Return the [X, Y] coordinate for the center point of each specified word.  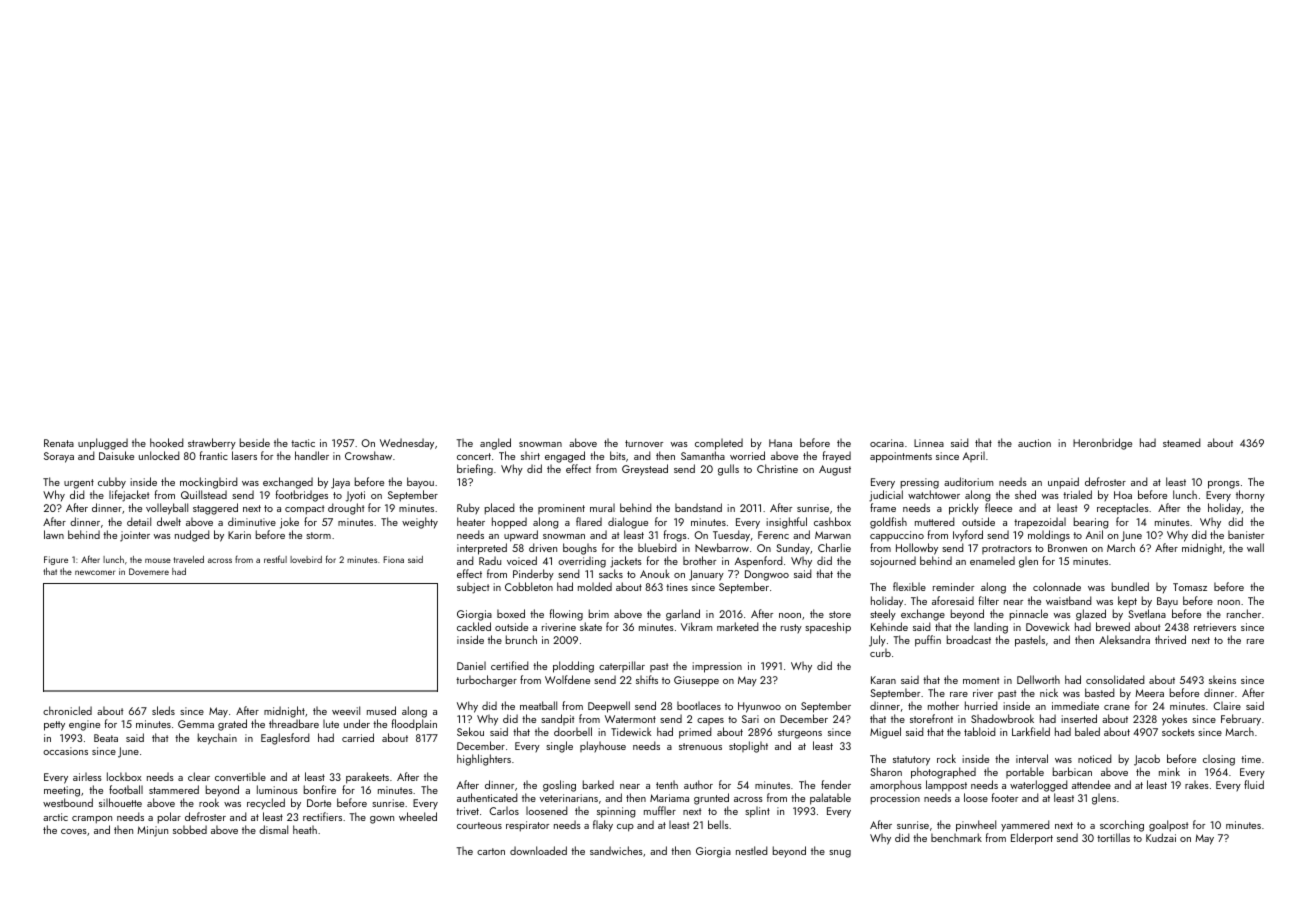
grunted [711, 799]
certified [510, 665]
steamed [1182, 442]
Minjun [152, 831]
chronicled [67, 710]
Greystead [645, 470]
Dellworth [1038, 679]
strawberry [212, 444]
